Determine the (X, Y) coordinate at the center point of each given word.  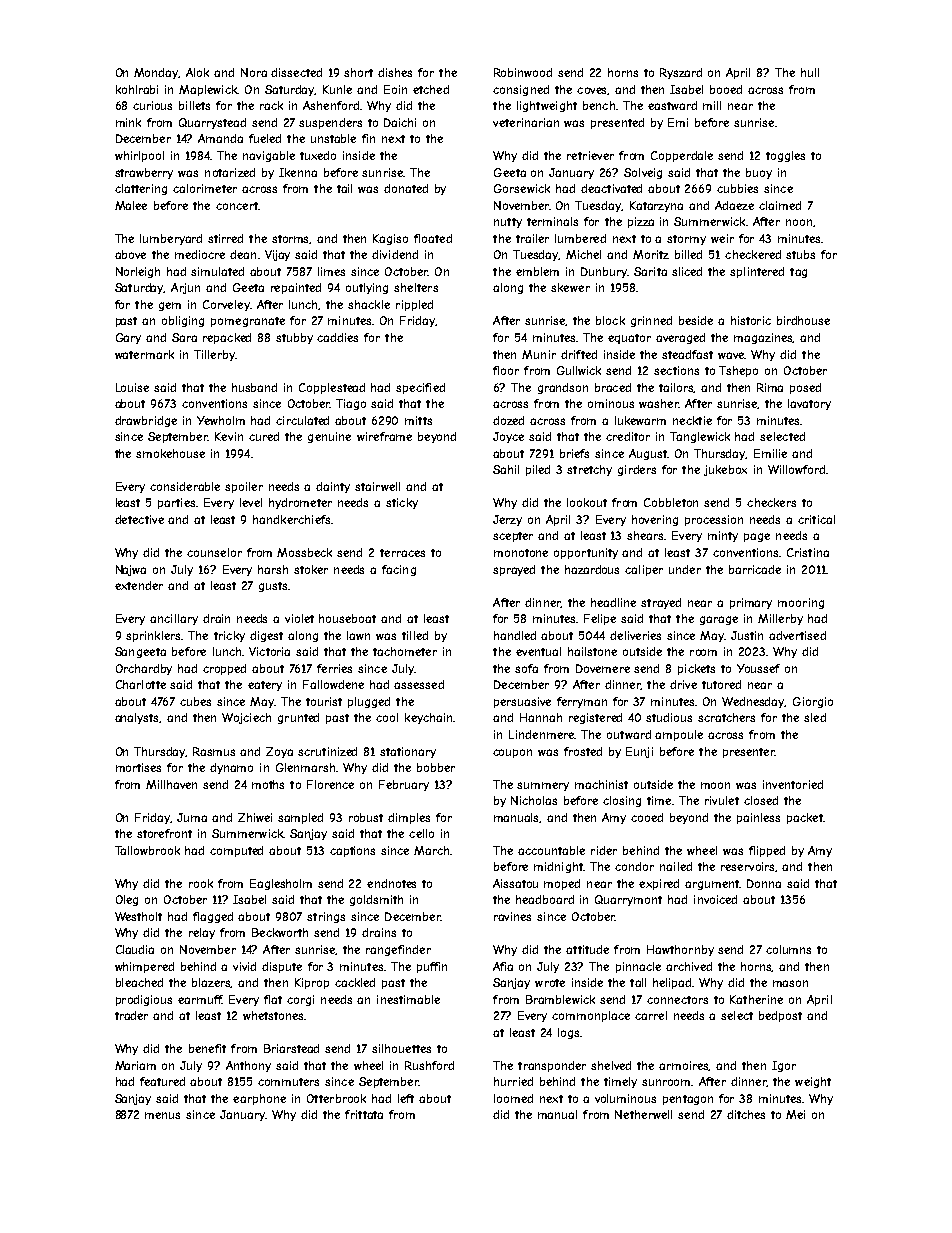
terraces (402, 553)
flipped (767, 851)
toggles (785, 156)
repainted (296, 288)
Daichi (400, 122)
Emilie (770, 453)
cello (421, 833)
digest (266, 636)
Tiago (351, 404)
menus (162, 1115)
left (406, 1098)
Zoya (279, 752)
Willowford (796, 469)
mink (128, 122)
